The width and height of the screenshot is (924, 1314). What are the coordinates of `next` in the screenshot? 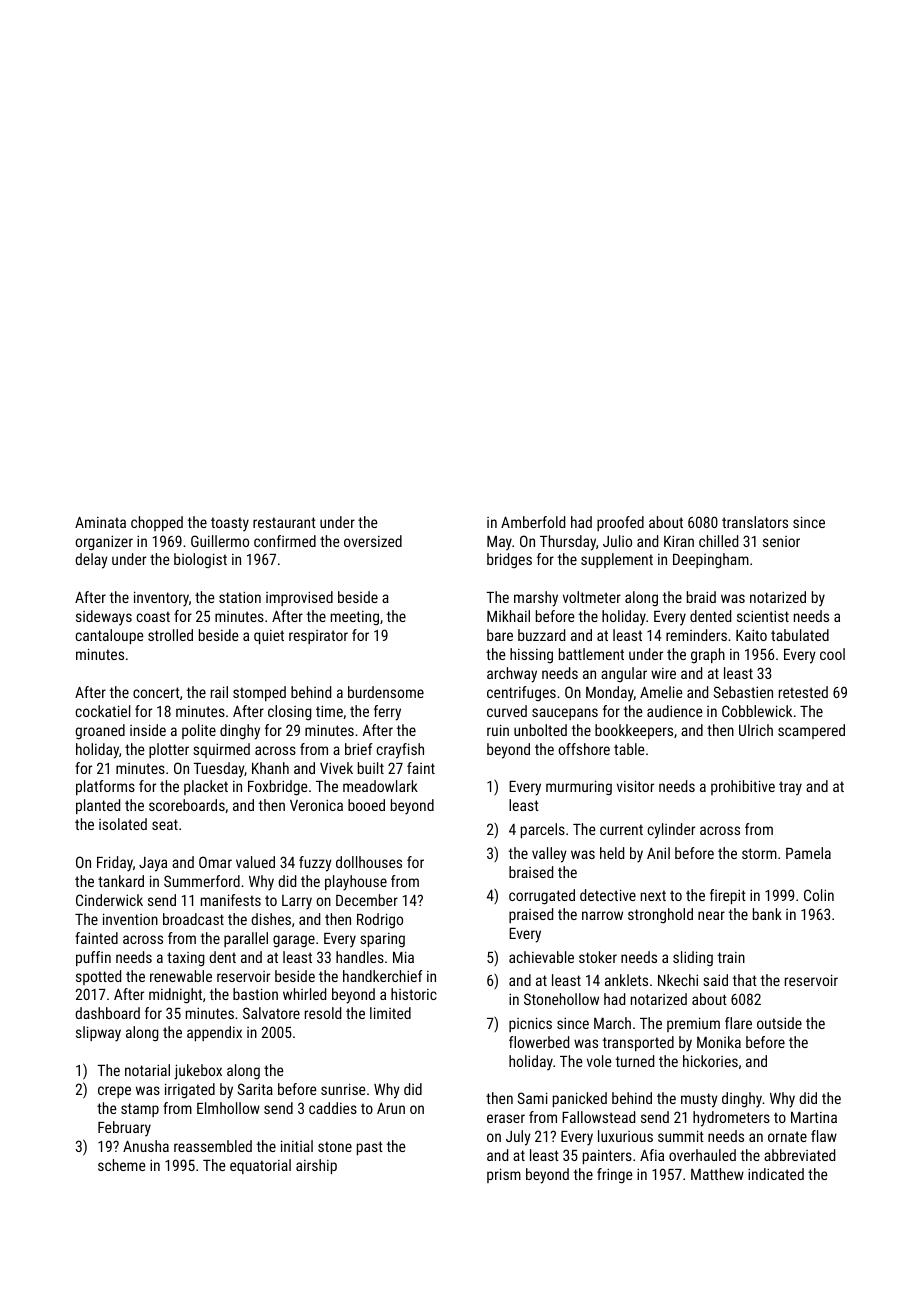 It's located at (653, 895).
